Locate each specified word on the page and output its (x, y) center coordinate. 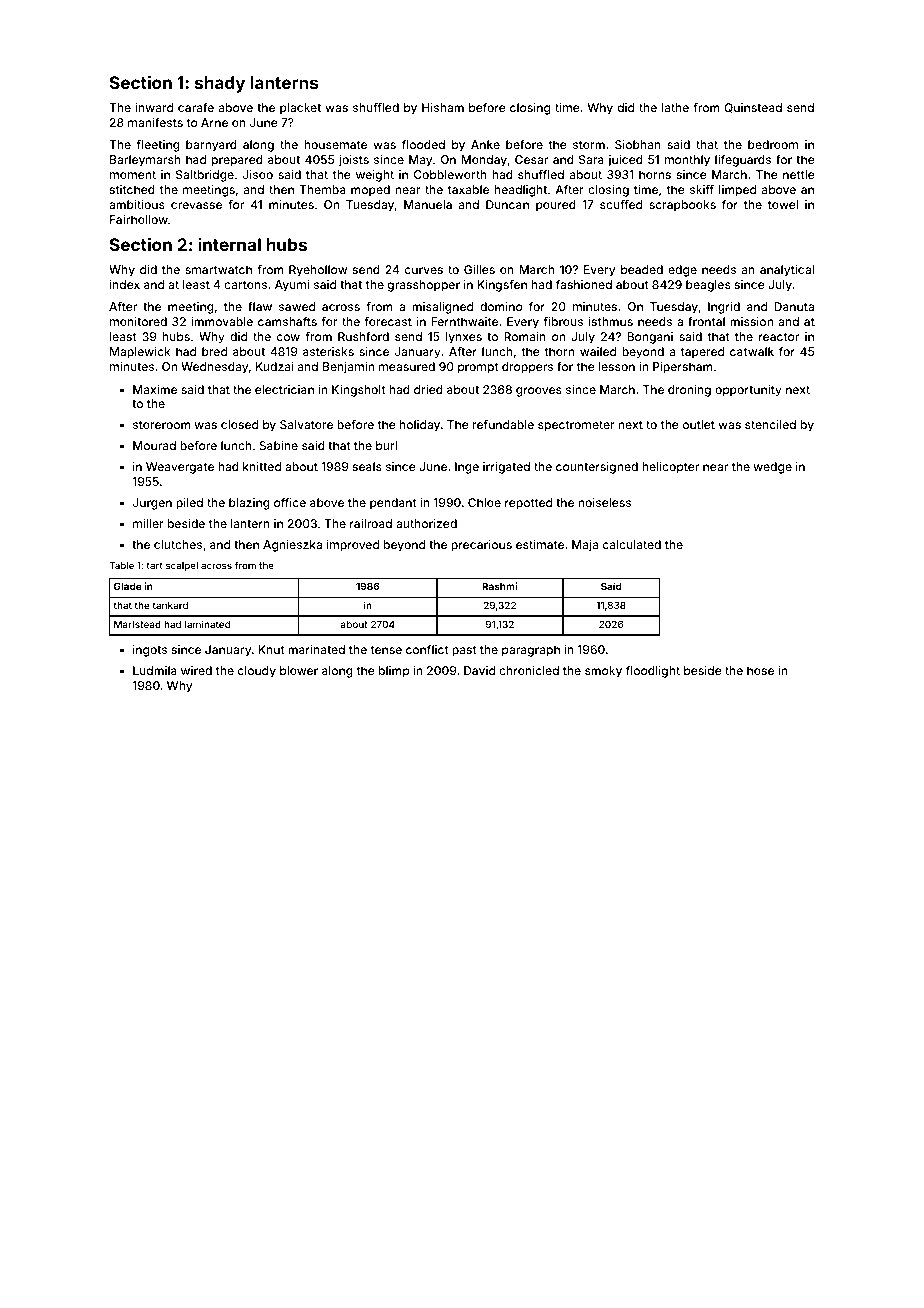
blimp (394, 672)
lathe (675, 107)
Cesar (531, 159)
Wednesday (214, 368)
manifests (155, 122)
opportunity (748, 391)
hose (760, 670)
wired (196, 670)
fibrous (563, 321)
